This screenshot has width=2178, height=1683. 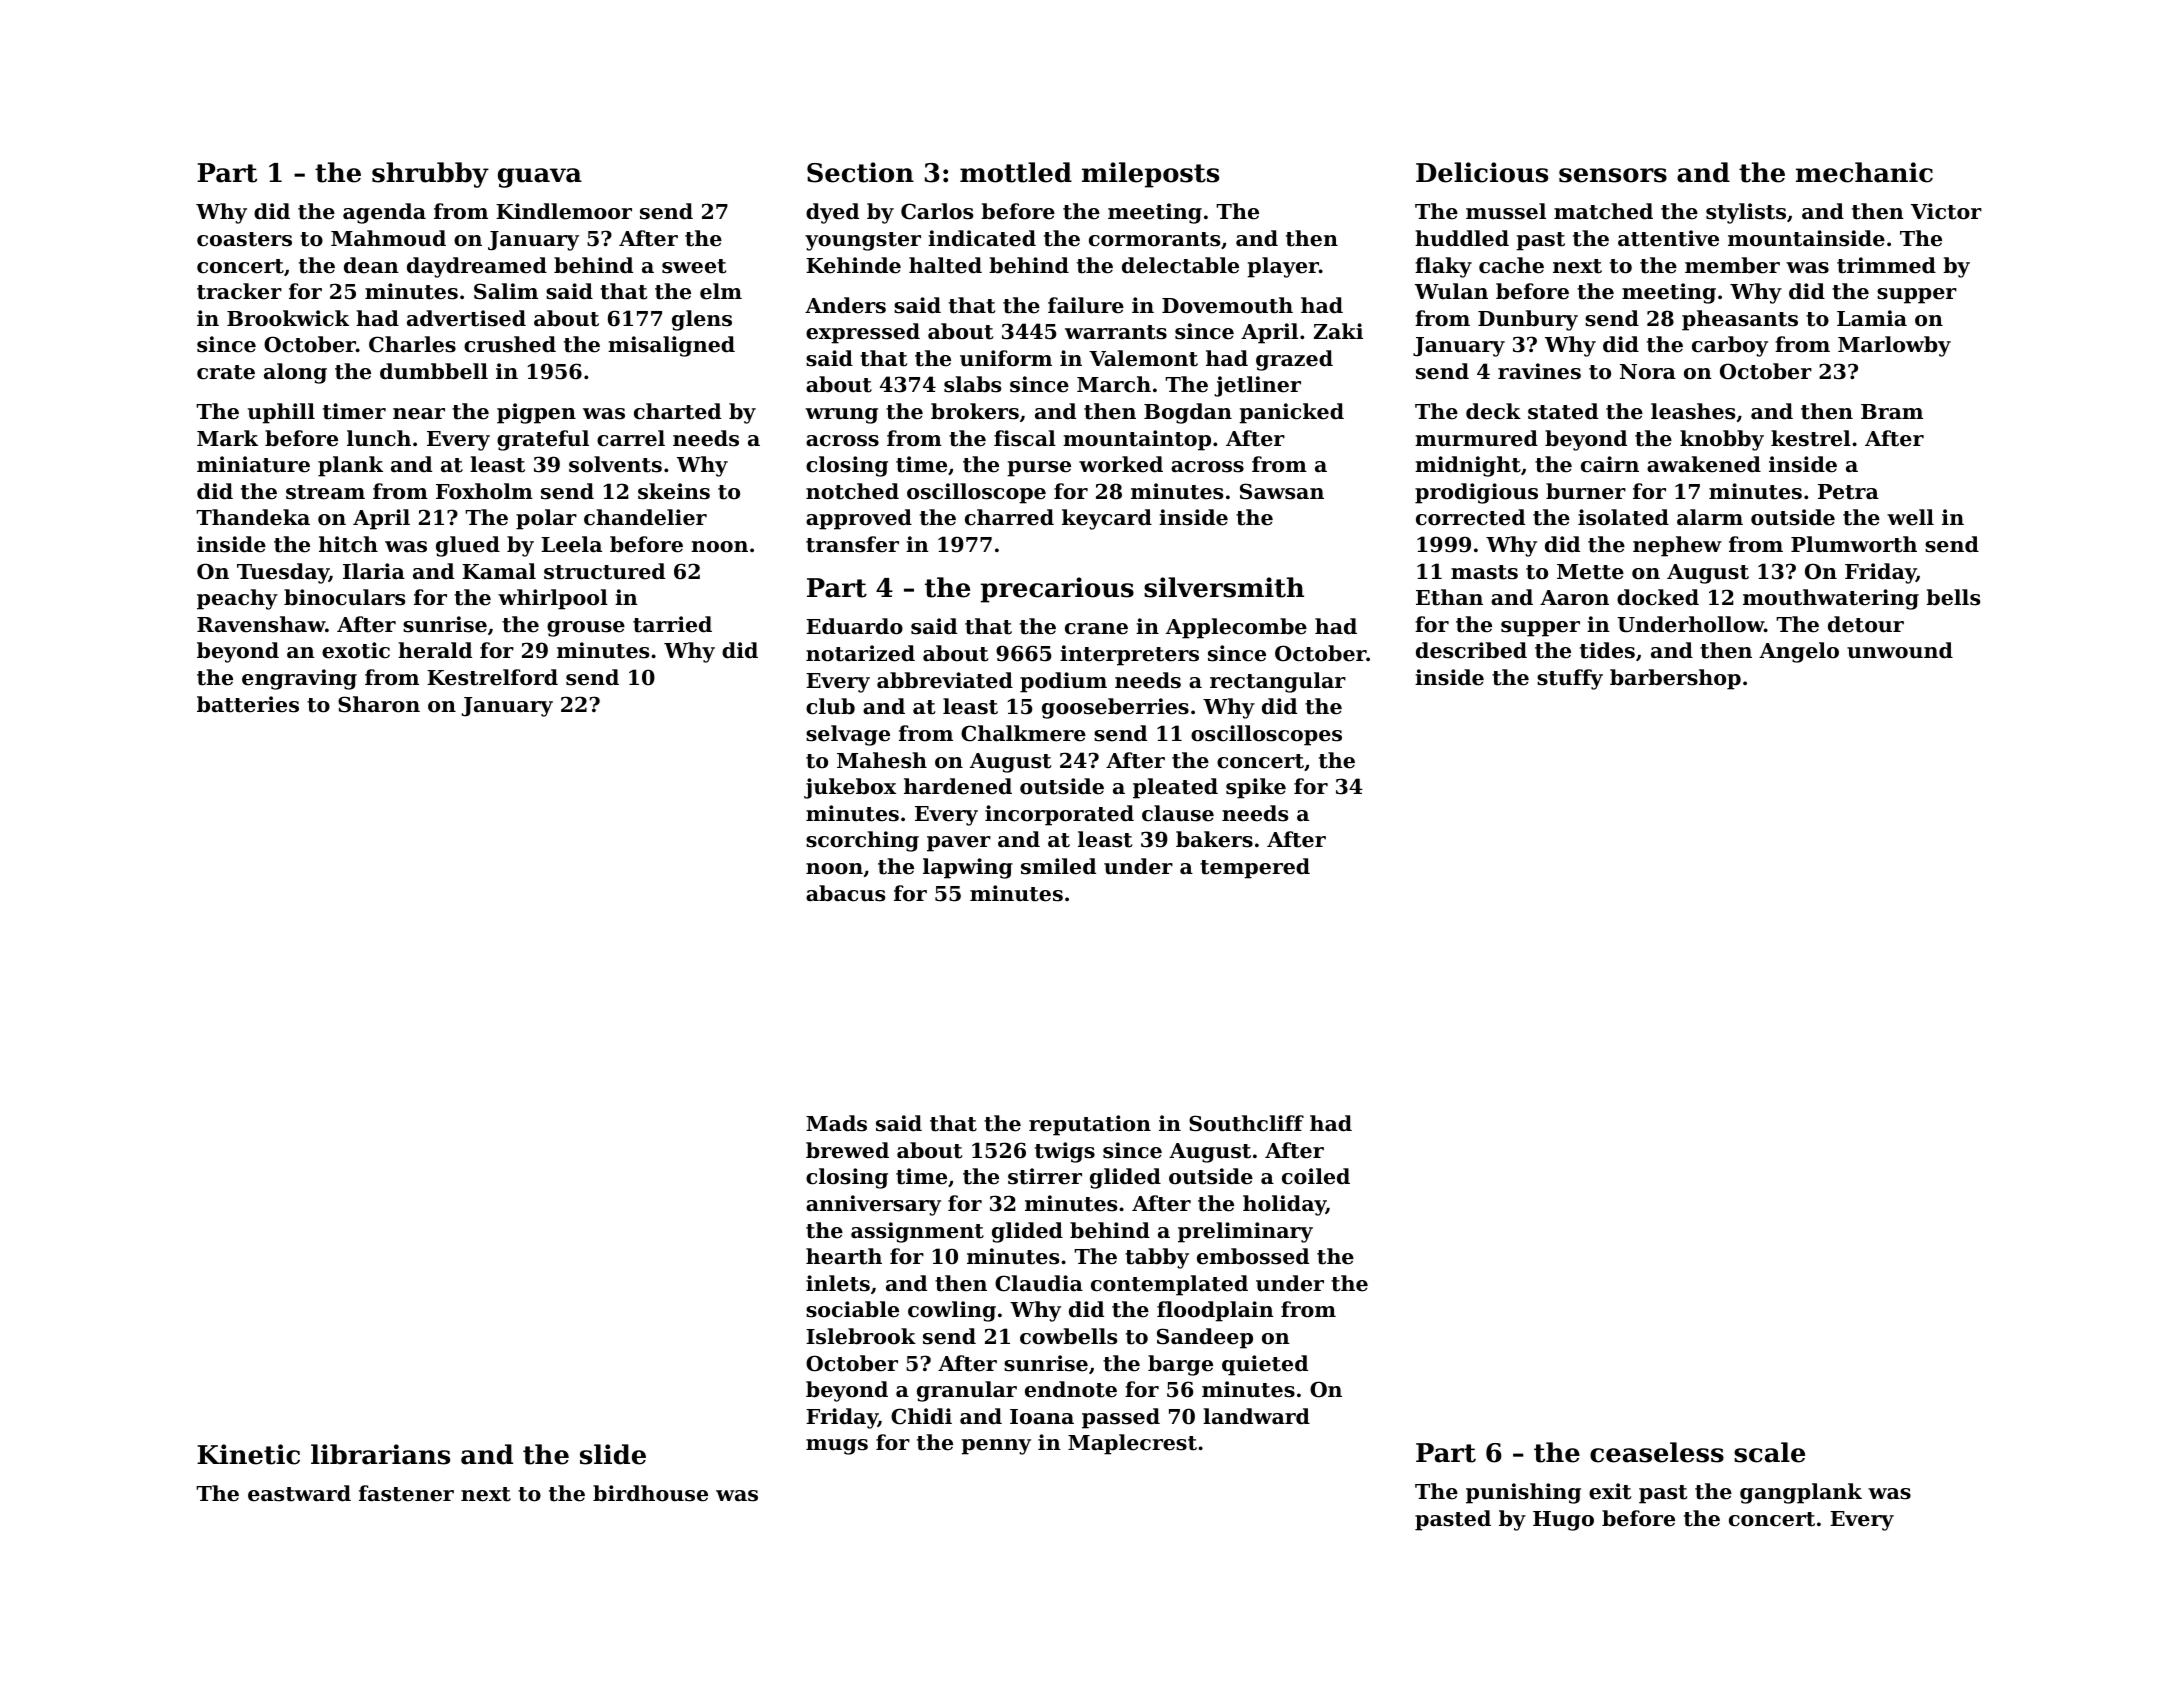 I want to click on Section, so click(x=860, y=172).
